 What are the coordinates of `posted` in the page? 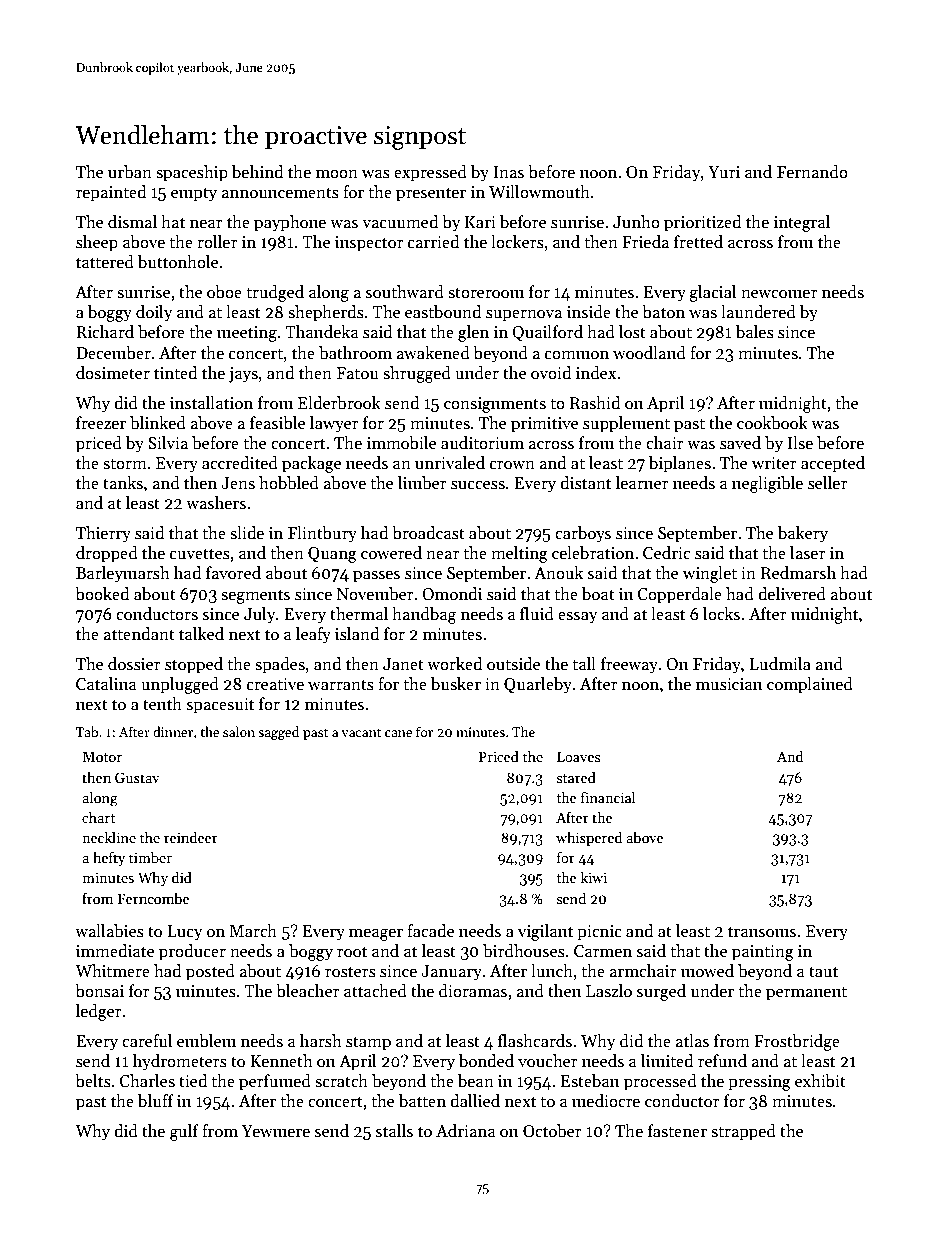 It's located at (210, 972).
